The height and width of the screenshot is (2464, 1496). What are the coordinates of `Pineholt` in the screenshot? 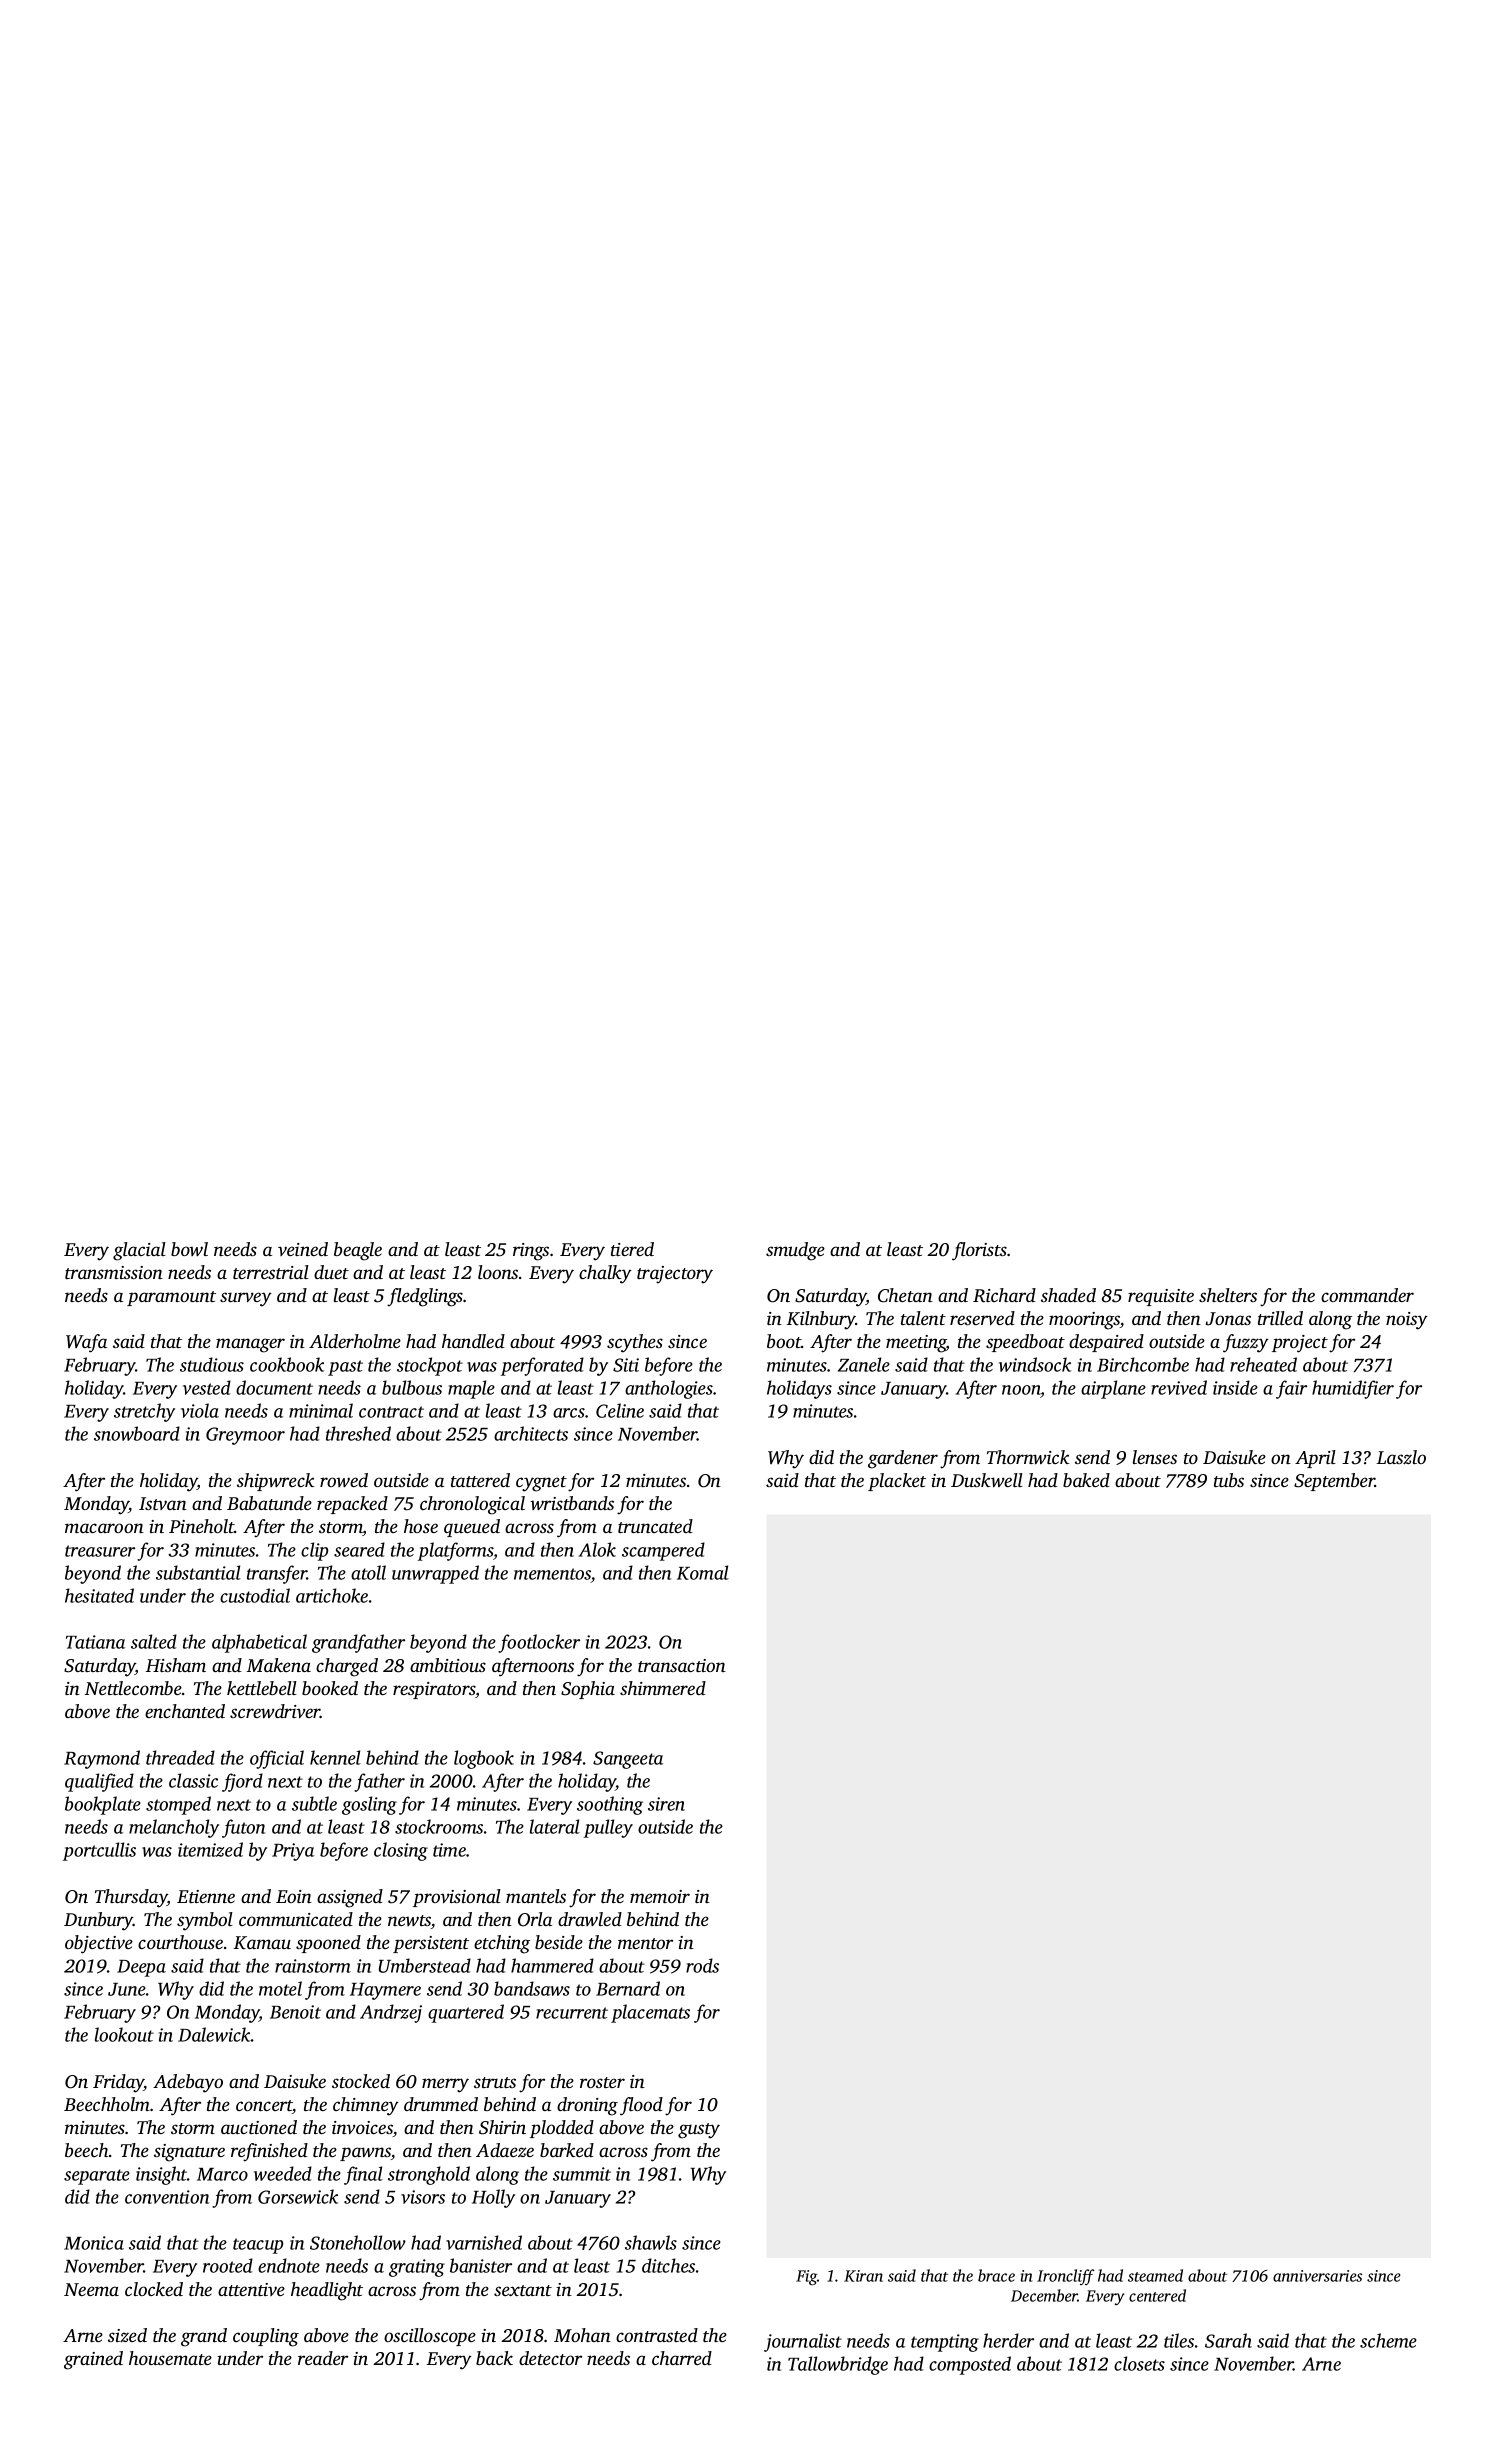 It's located at (202, 1526).
